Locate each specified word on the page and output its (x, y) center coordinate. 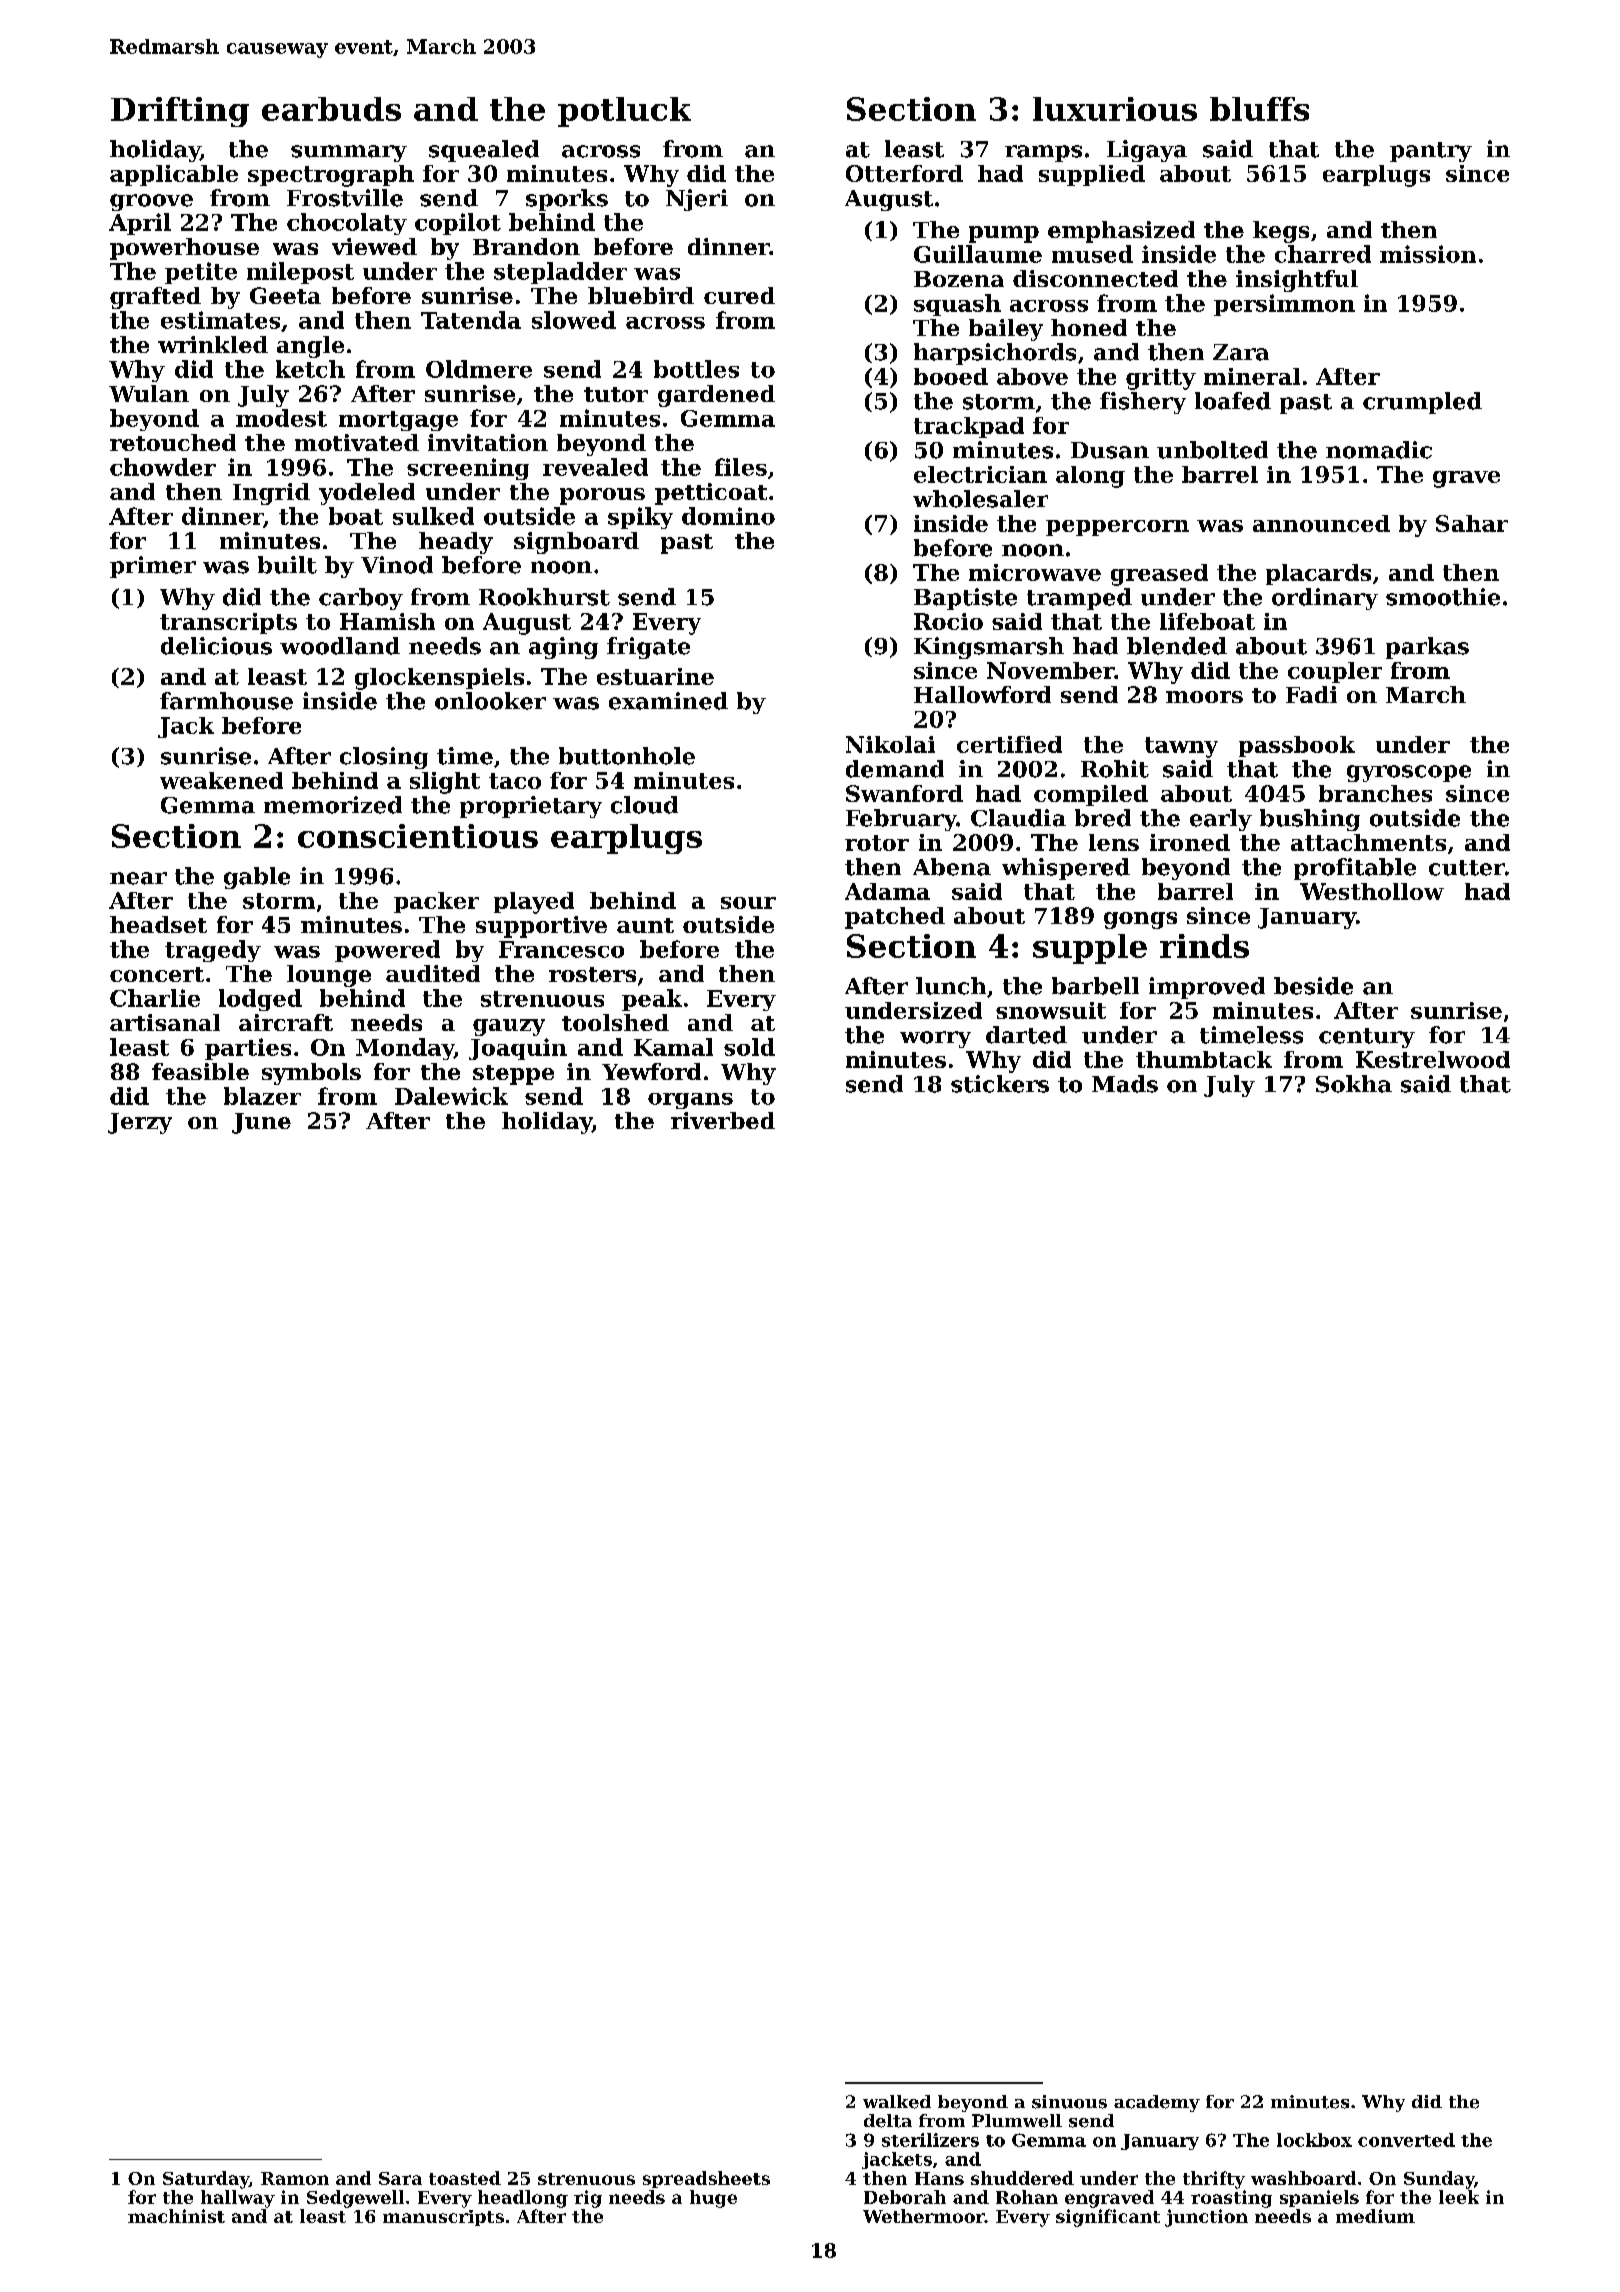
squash (957, 305)
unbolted (1212, 450)
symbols (311, 1074)
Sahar (1472, 523)
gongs (1140, 920)
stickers (1000, 1084)
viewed (374, 246)
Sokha (1354, 1084)
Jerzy (140, 1123)
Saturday (206, 2180)
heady (456, 543)
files (741, 467)
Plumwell (1017, 2121)
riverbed (723, 1120)
